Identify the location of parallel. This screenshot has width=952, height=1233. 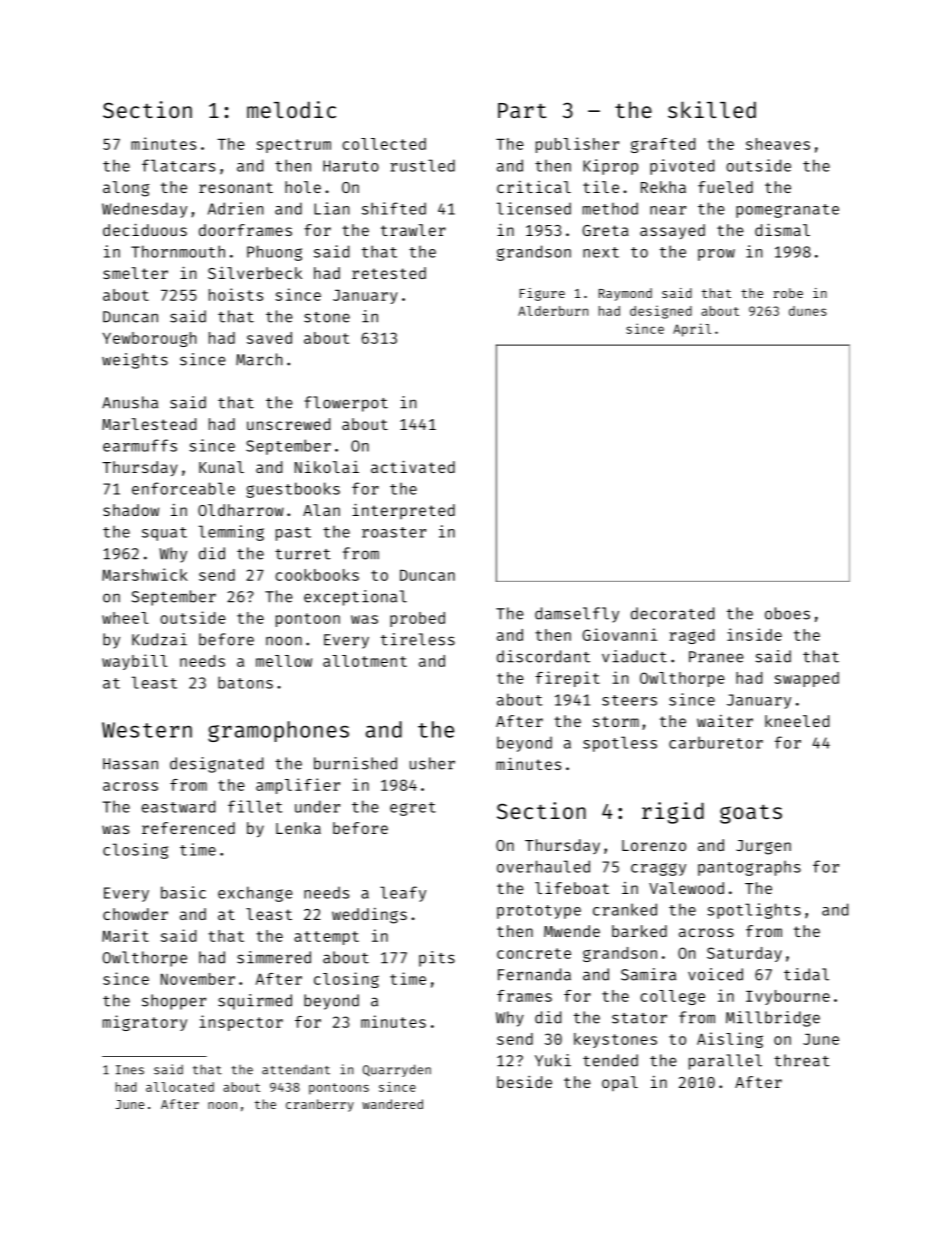
(725, 1062).
